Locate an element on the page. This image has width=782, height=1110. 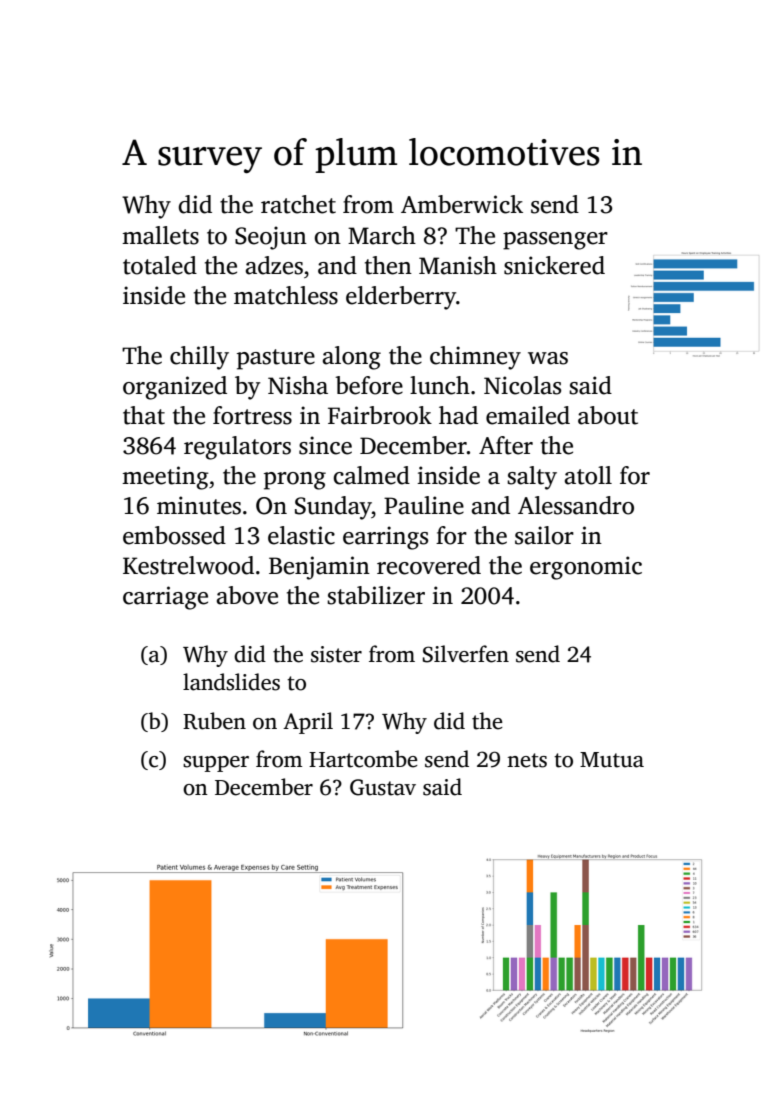
ratchet is located at coordinates (298, 204).
